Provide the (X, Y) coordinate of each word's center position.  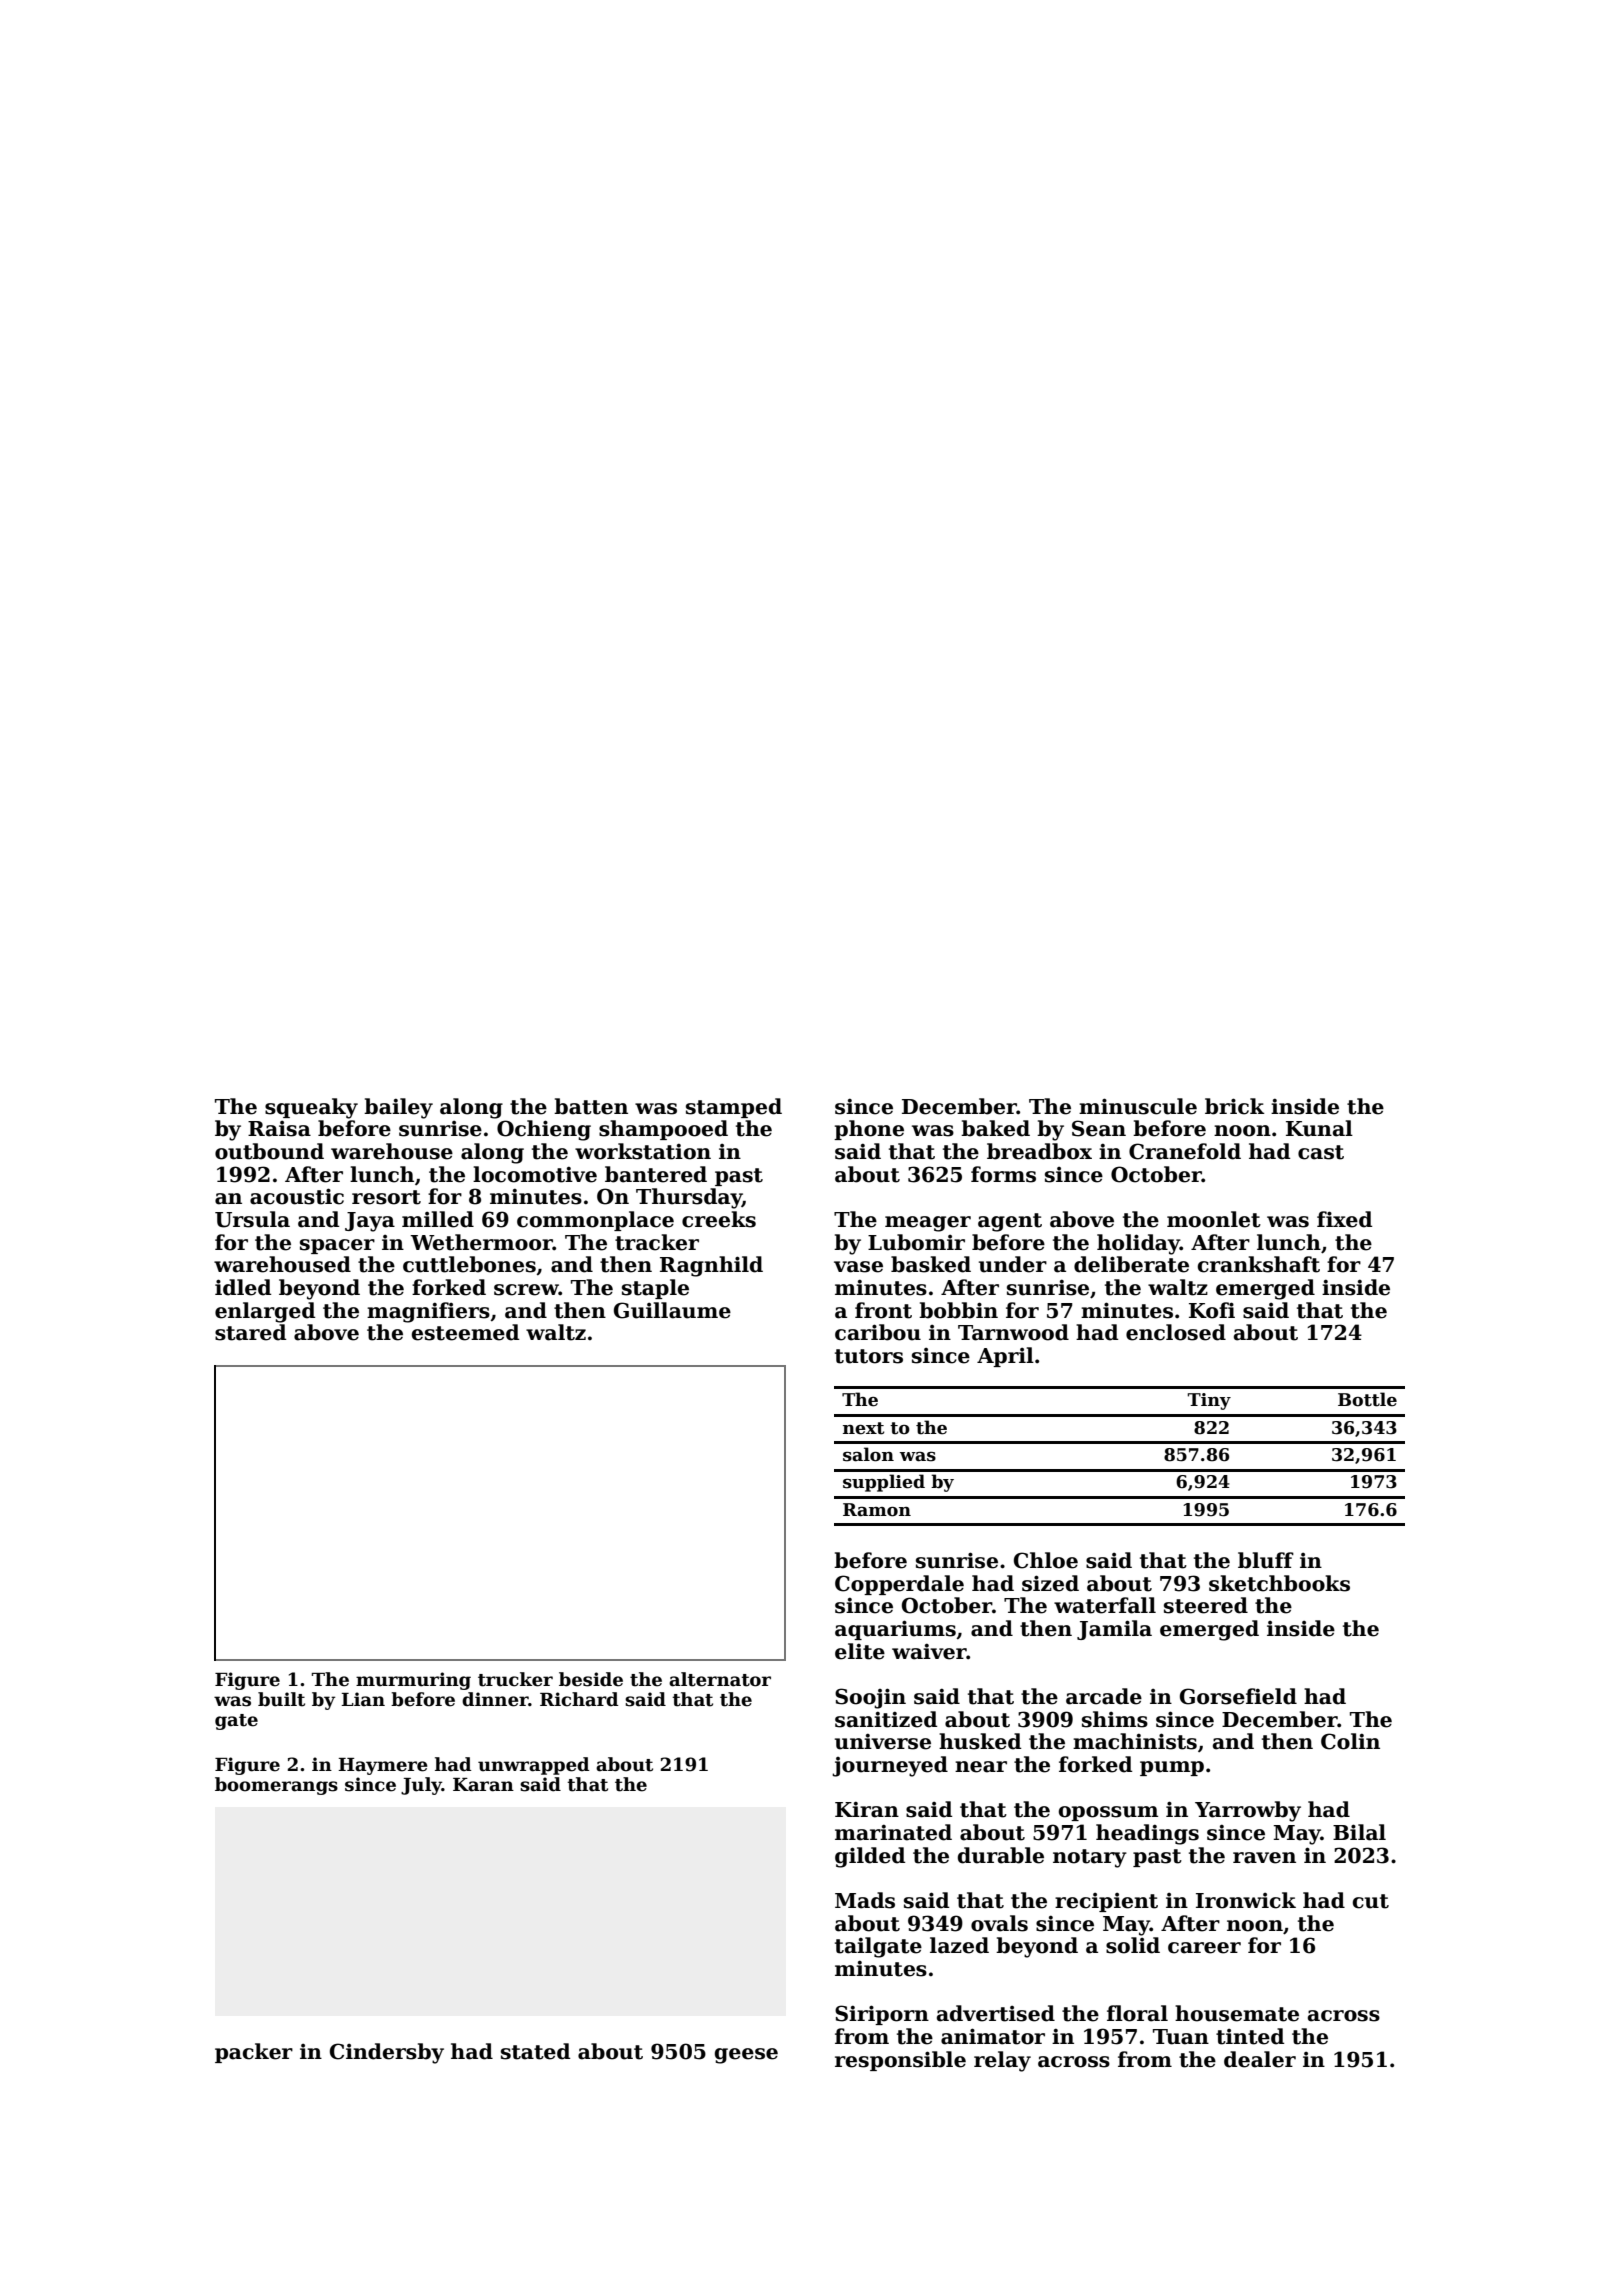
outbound (269, 1151)
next (863, 1428)
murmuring (413, 1681)
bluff (1266, 1560)
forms (1003, 1174)
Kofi (1212, 1310)
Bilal (1359, 1832)
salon (868, 1454)
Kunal (1319, 1128)
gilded (870, 1857)
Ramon (877, 1510)
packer (254, 2053)
